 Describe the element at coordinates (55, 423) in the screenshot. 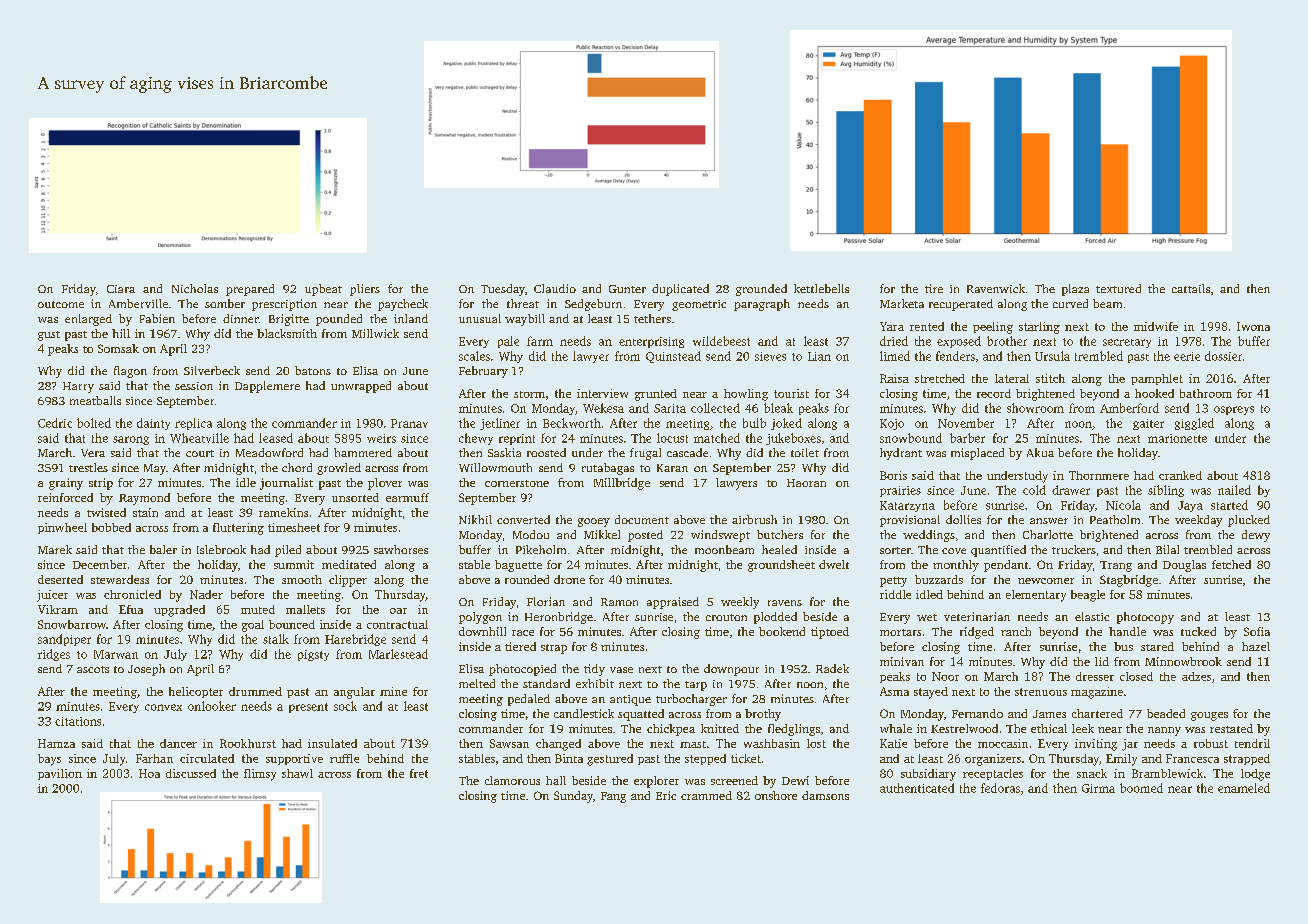

I see `Cedric` at that location.
